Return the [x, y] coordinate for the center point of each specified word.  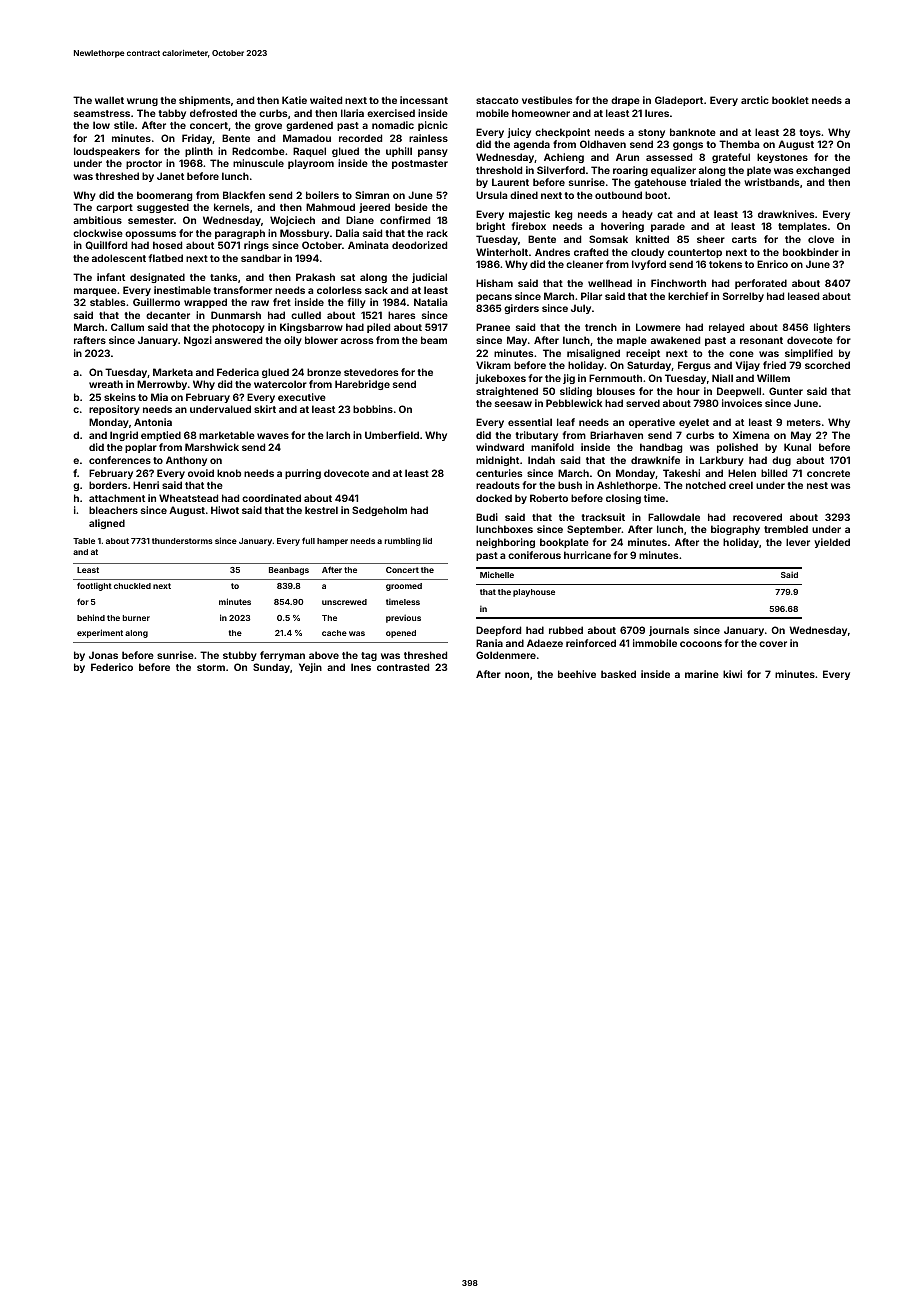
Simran [372, 195]
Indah [541, 460]
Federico [112, 667]
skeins [120, 397]
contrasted [403, 667]
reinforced [591, 643]
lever [798, 542]
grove [268, 127]
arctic [755, 100]
